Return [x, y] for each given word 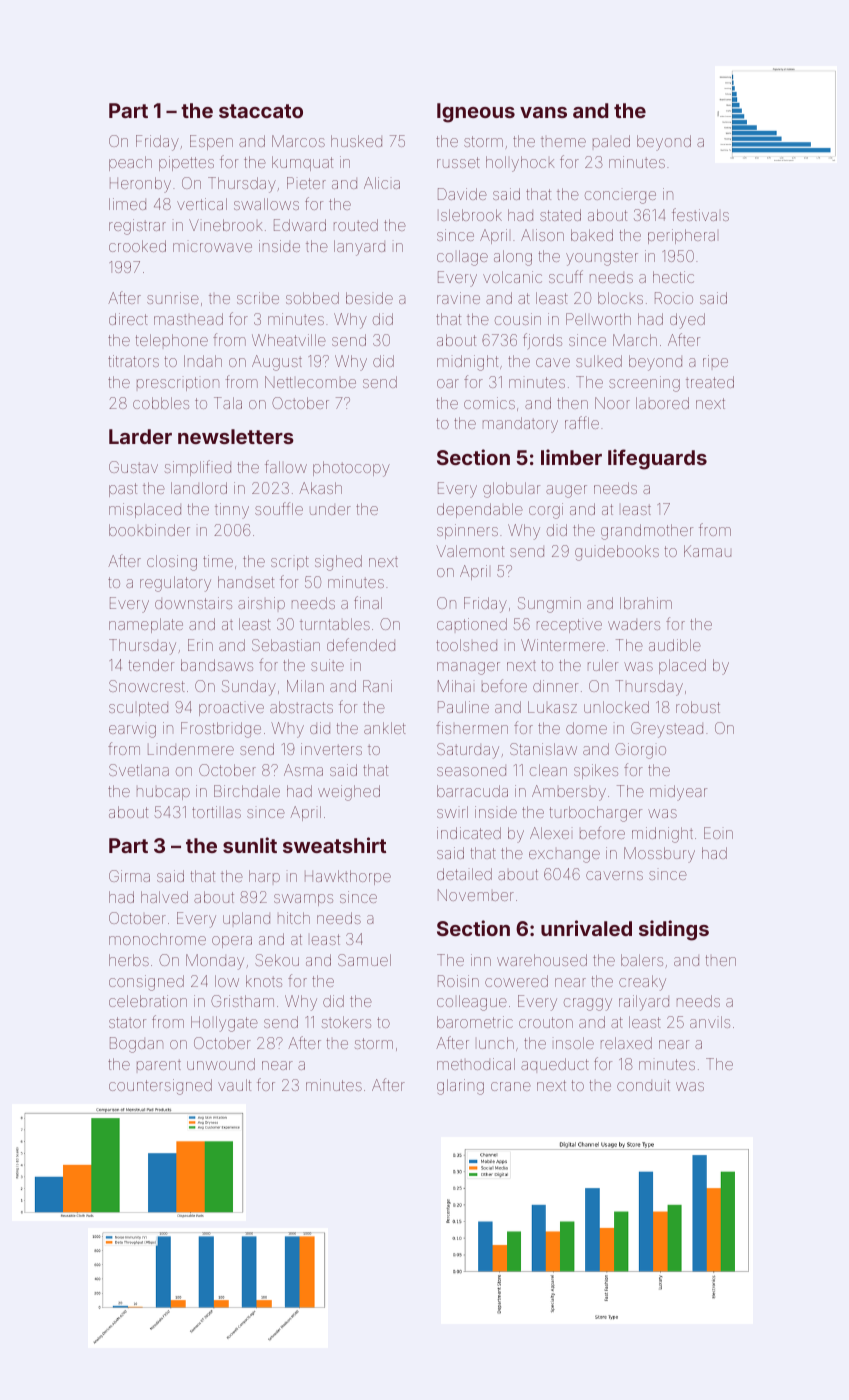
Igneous [476, 113]
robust [698, 707]
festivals [700, 214]
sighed [338, 563]
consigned [146, 983]
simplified [198, 468]
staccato [261, 111]
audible [675, 645]
